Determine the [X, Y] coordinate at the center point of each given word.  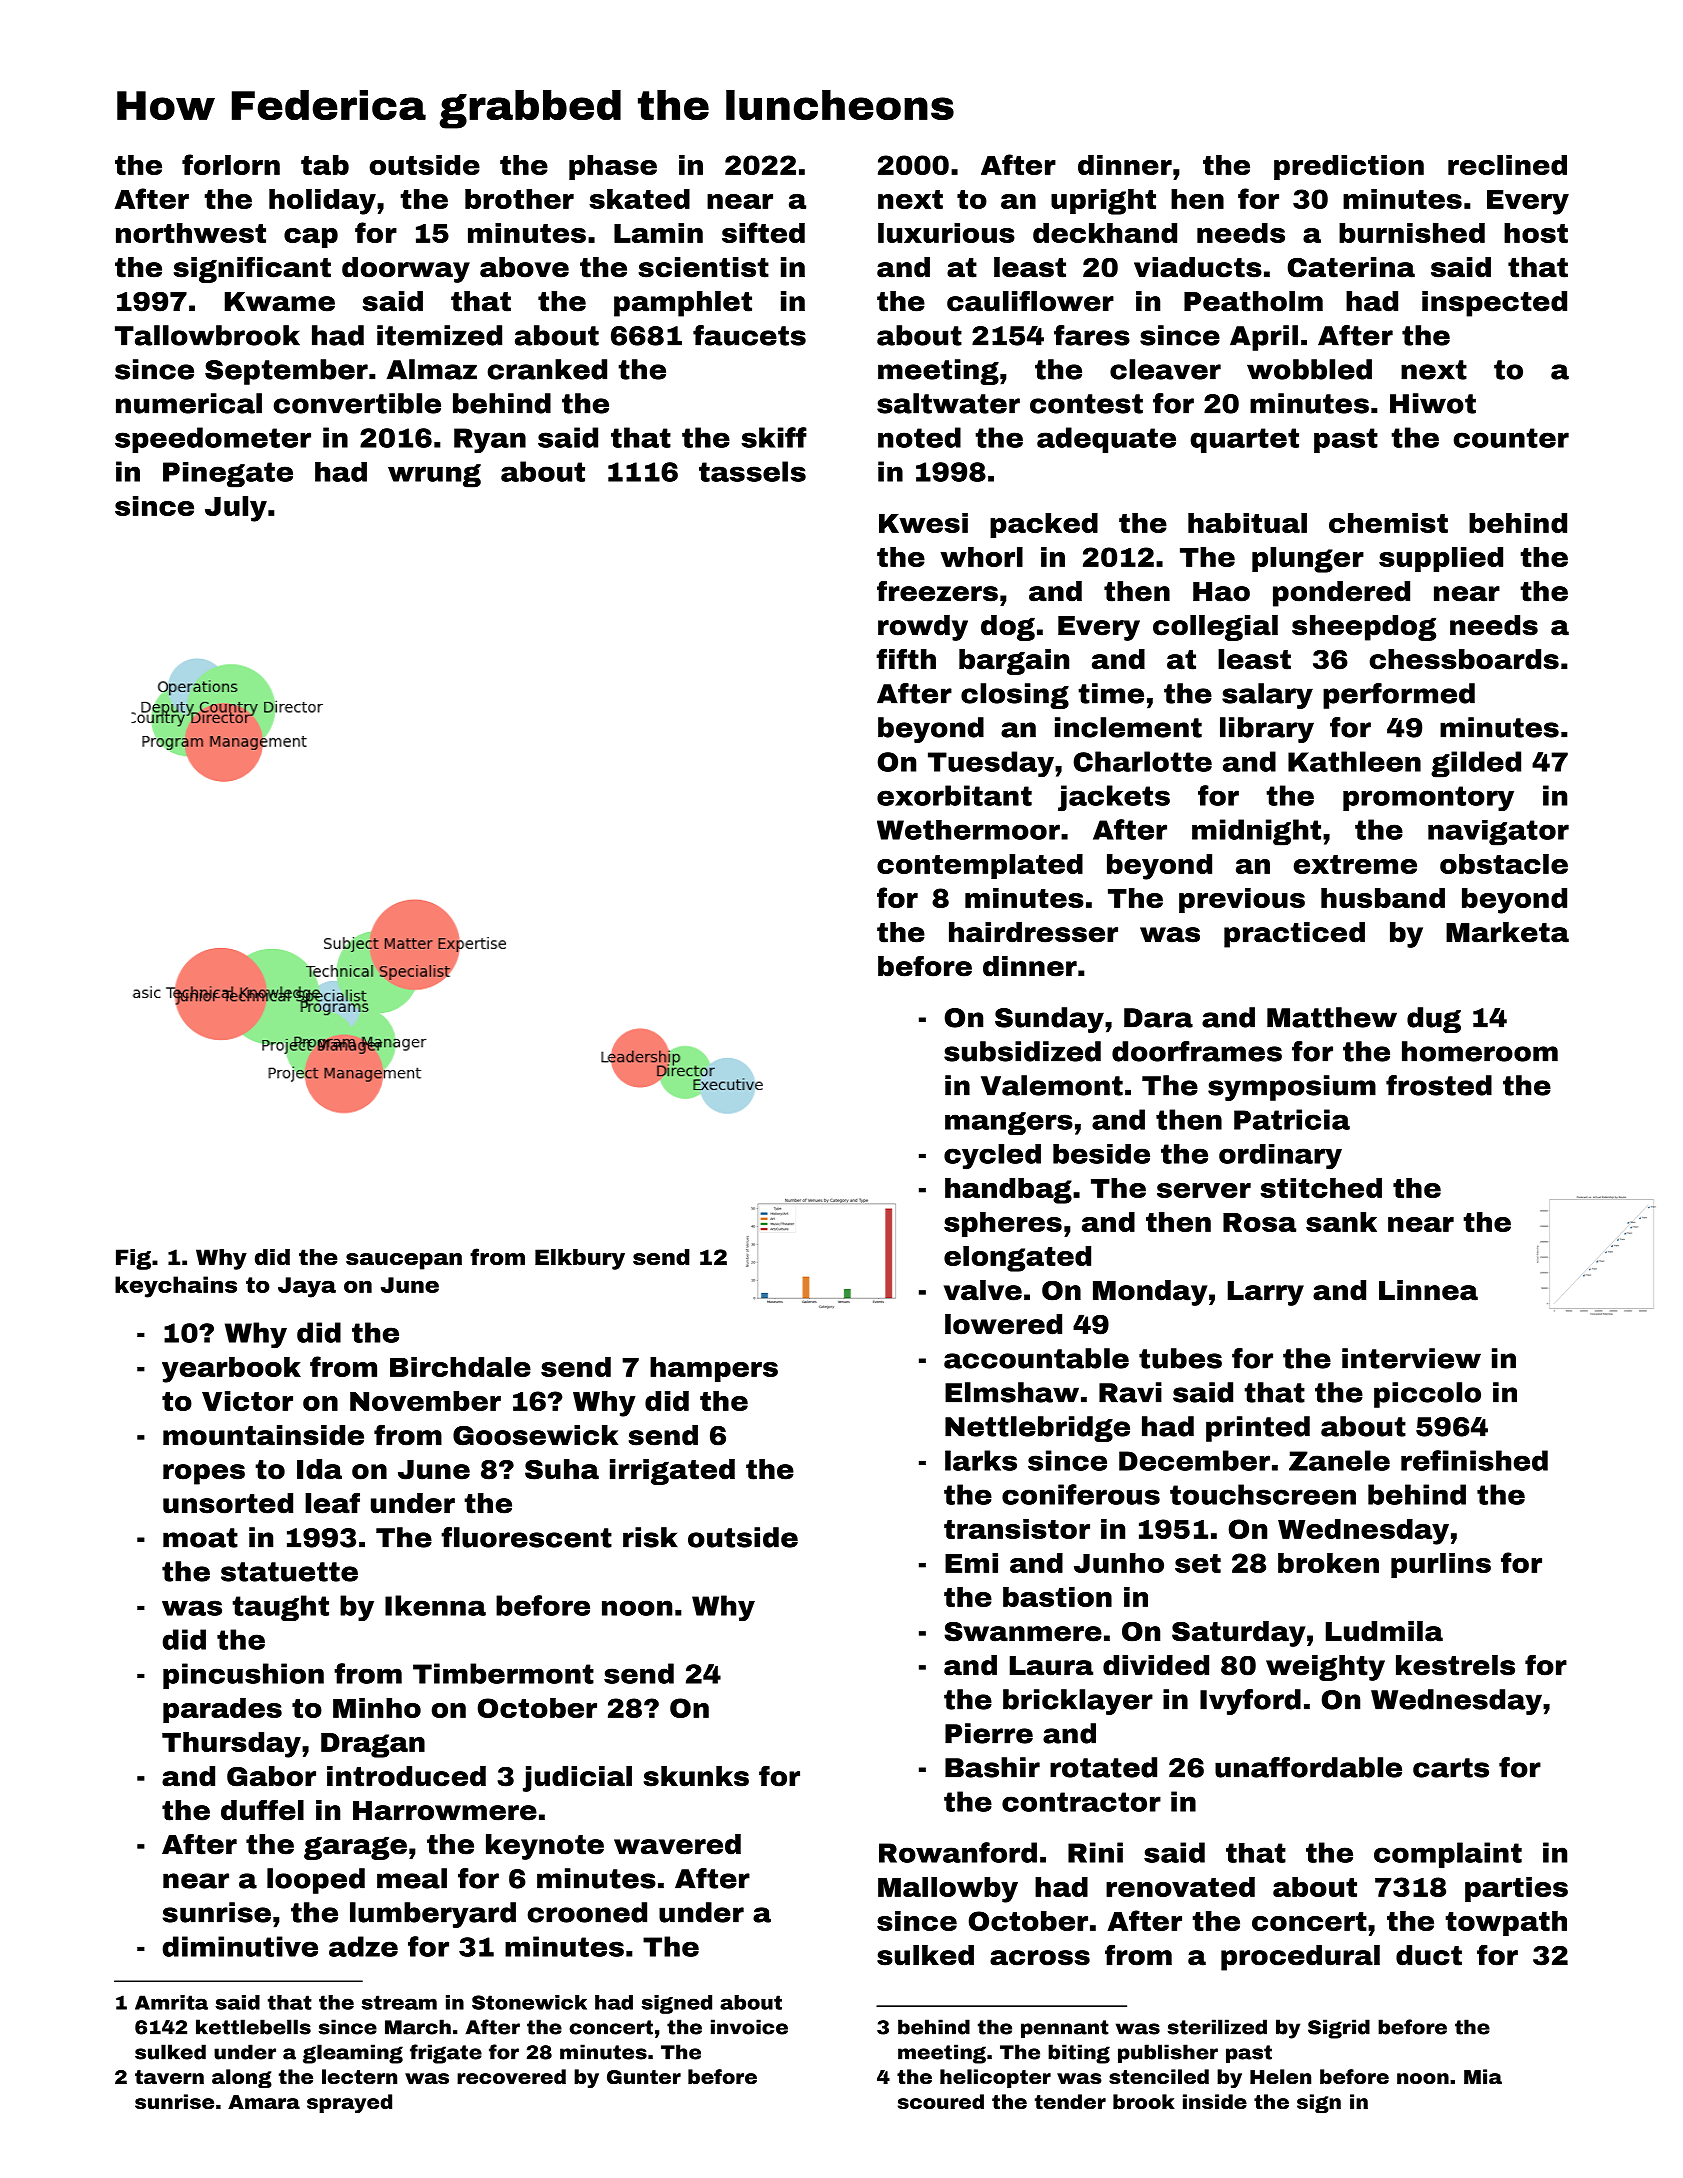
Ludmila [1384, 1631]
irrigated [672, 1472]
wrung [434, 476]
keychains [176, 1287]
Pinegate [228, 475]
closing [1015, 696]
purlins [1441, 1565]
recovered [511, 2076]
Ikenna [435, 1605]
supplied [1441, 559]
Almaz [432, 369]
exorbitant [954, 795]
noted [919, 437]
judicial [577, 1779]
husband [1383, 898]
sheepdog [1364, 628]
